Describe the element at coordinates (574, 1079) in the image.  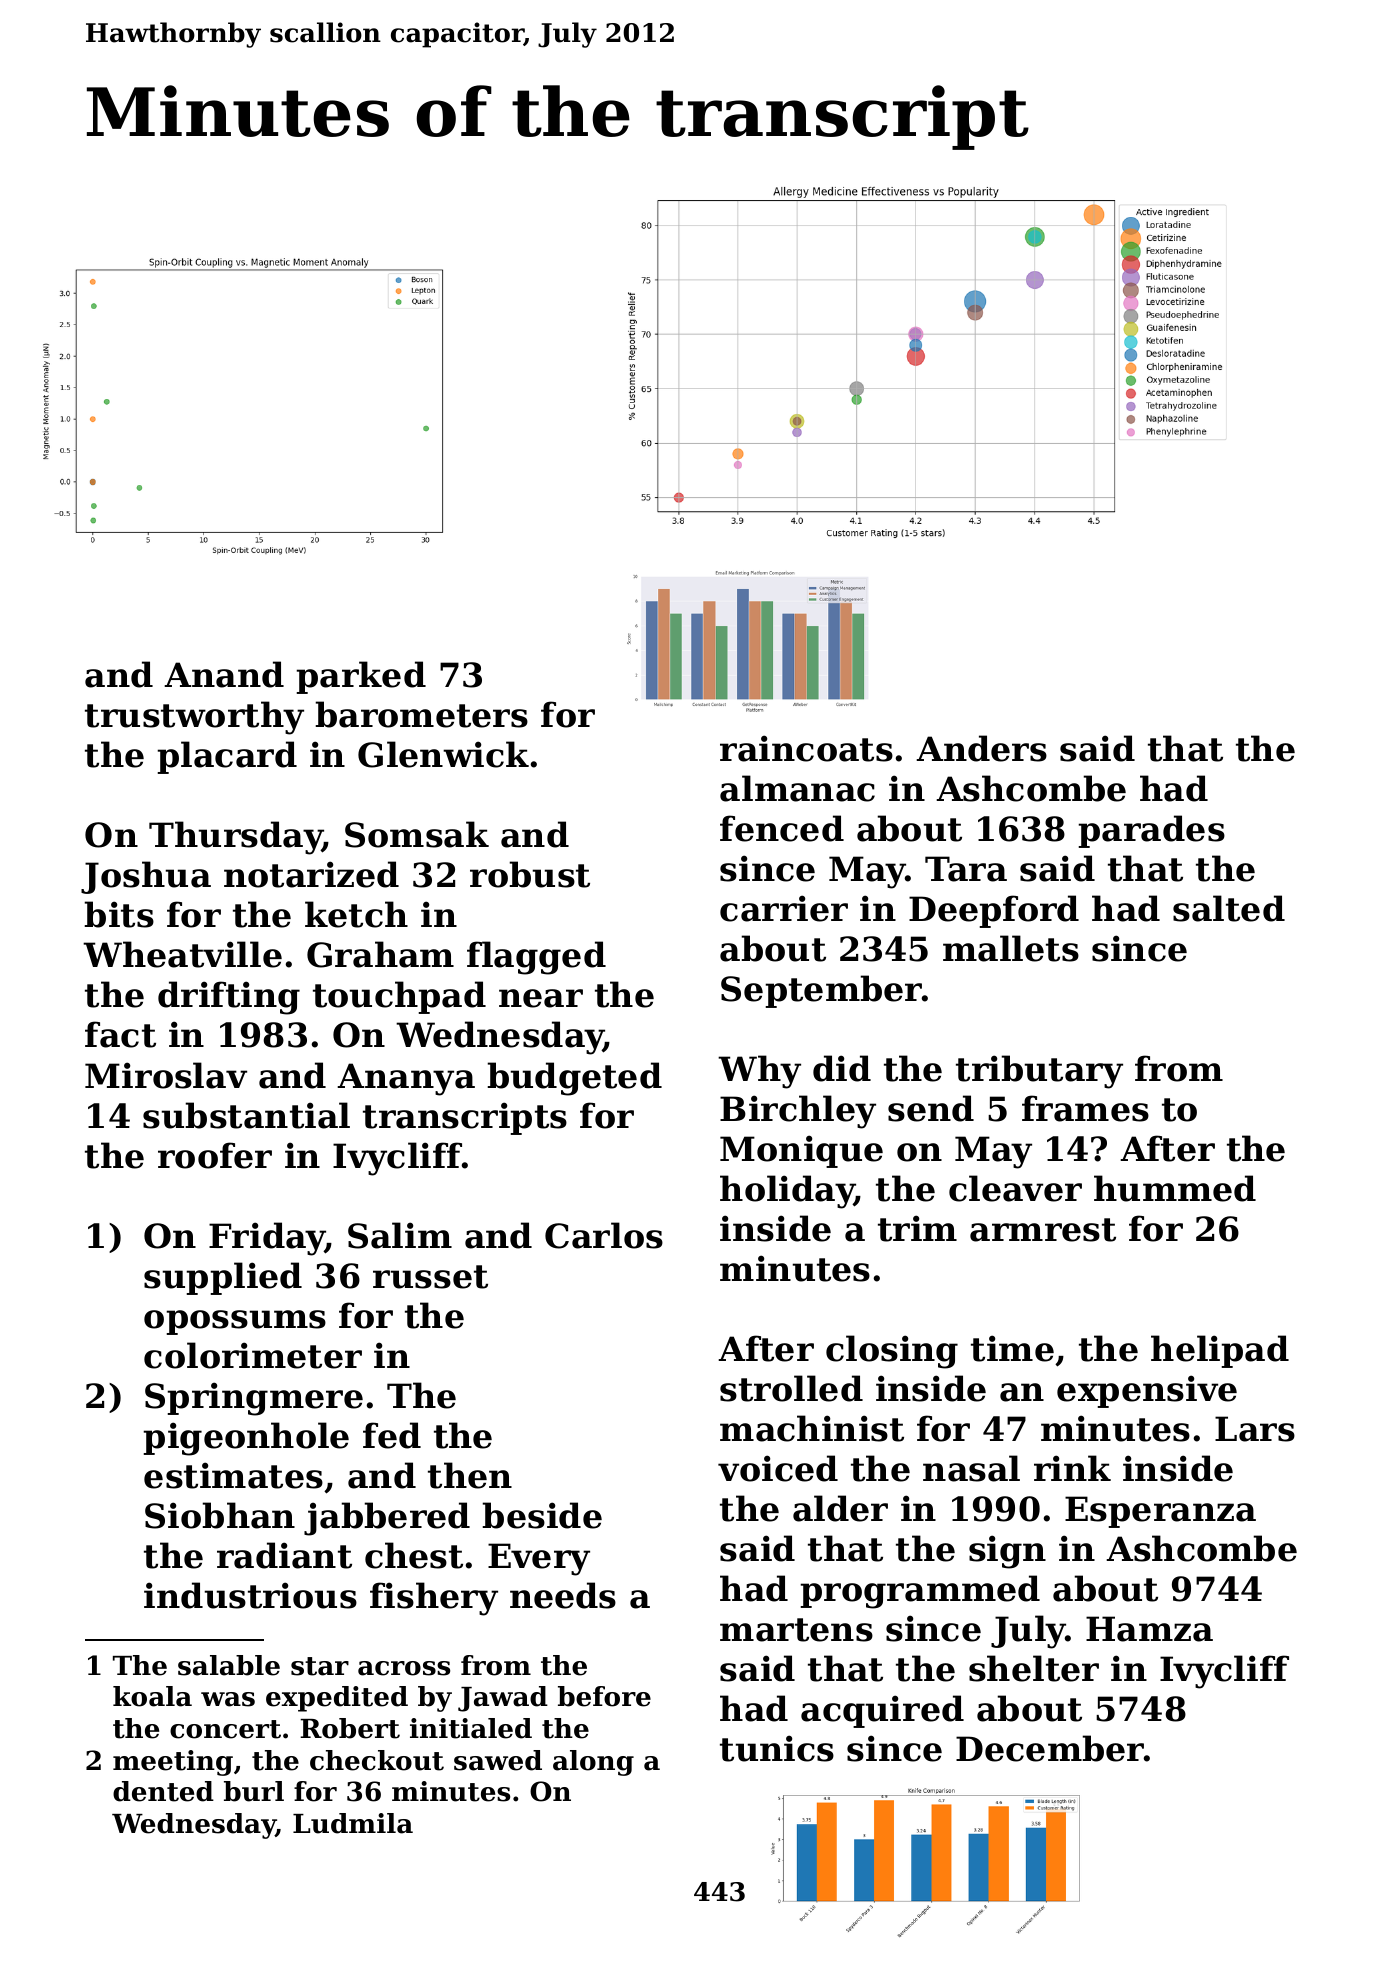
I see `budgeted` at that location.
